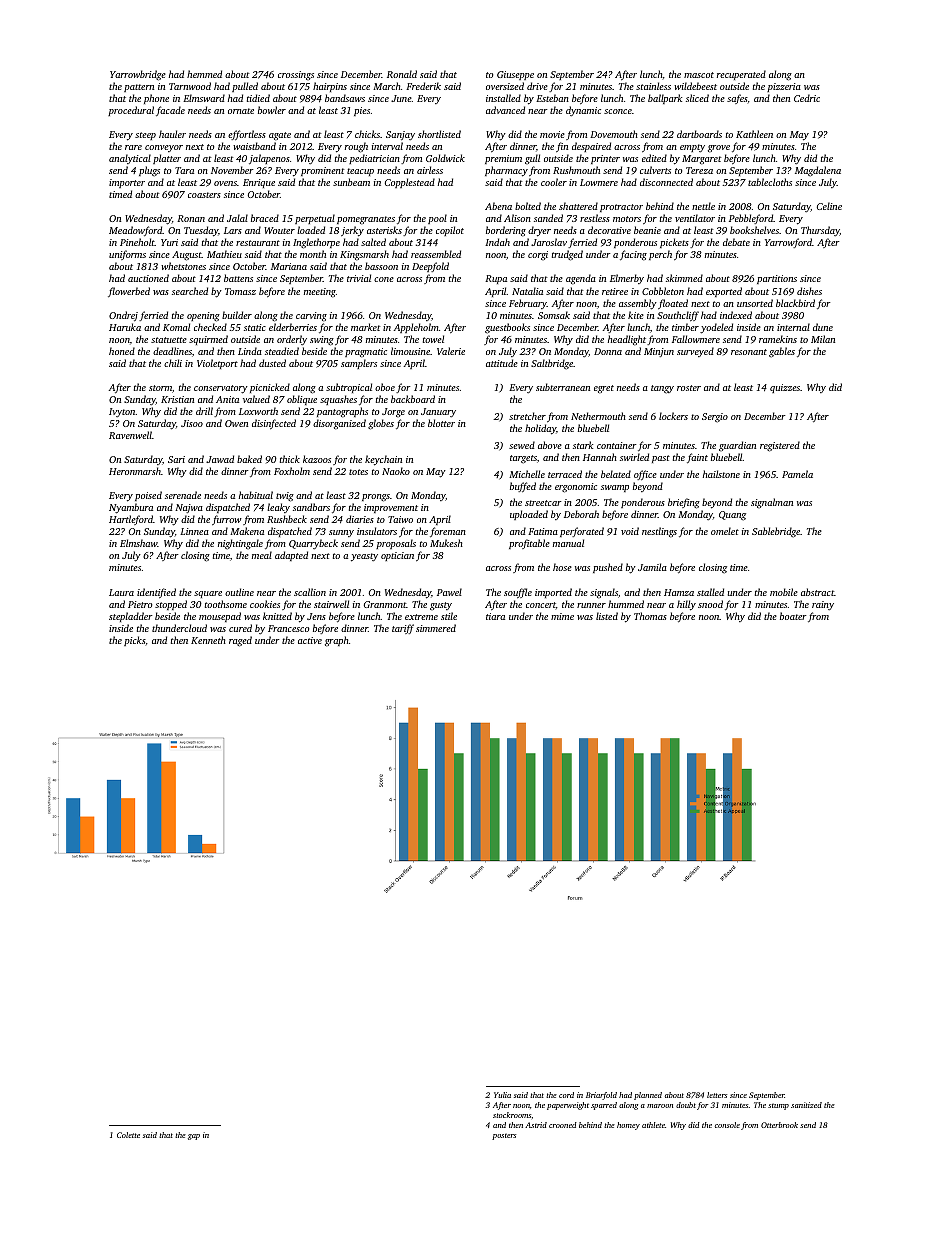  What do you see at coordinates (360, 172) in the document?
I see `teacup` at bounding box center [360, 172].
